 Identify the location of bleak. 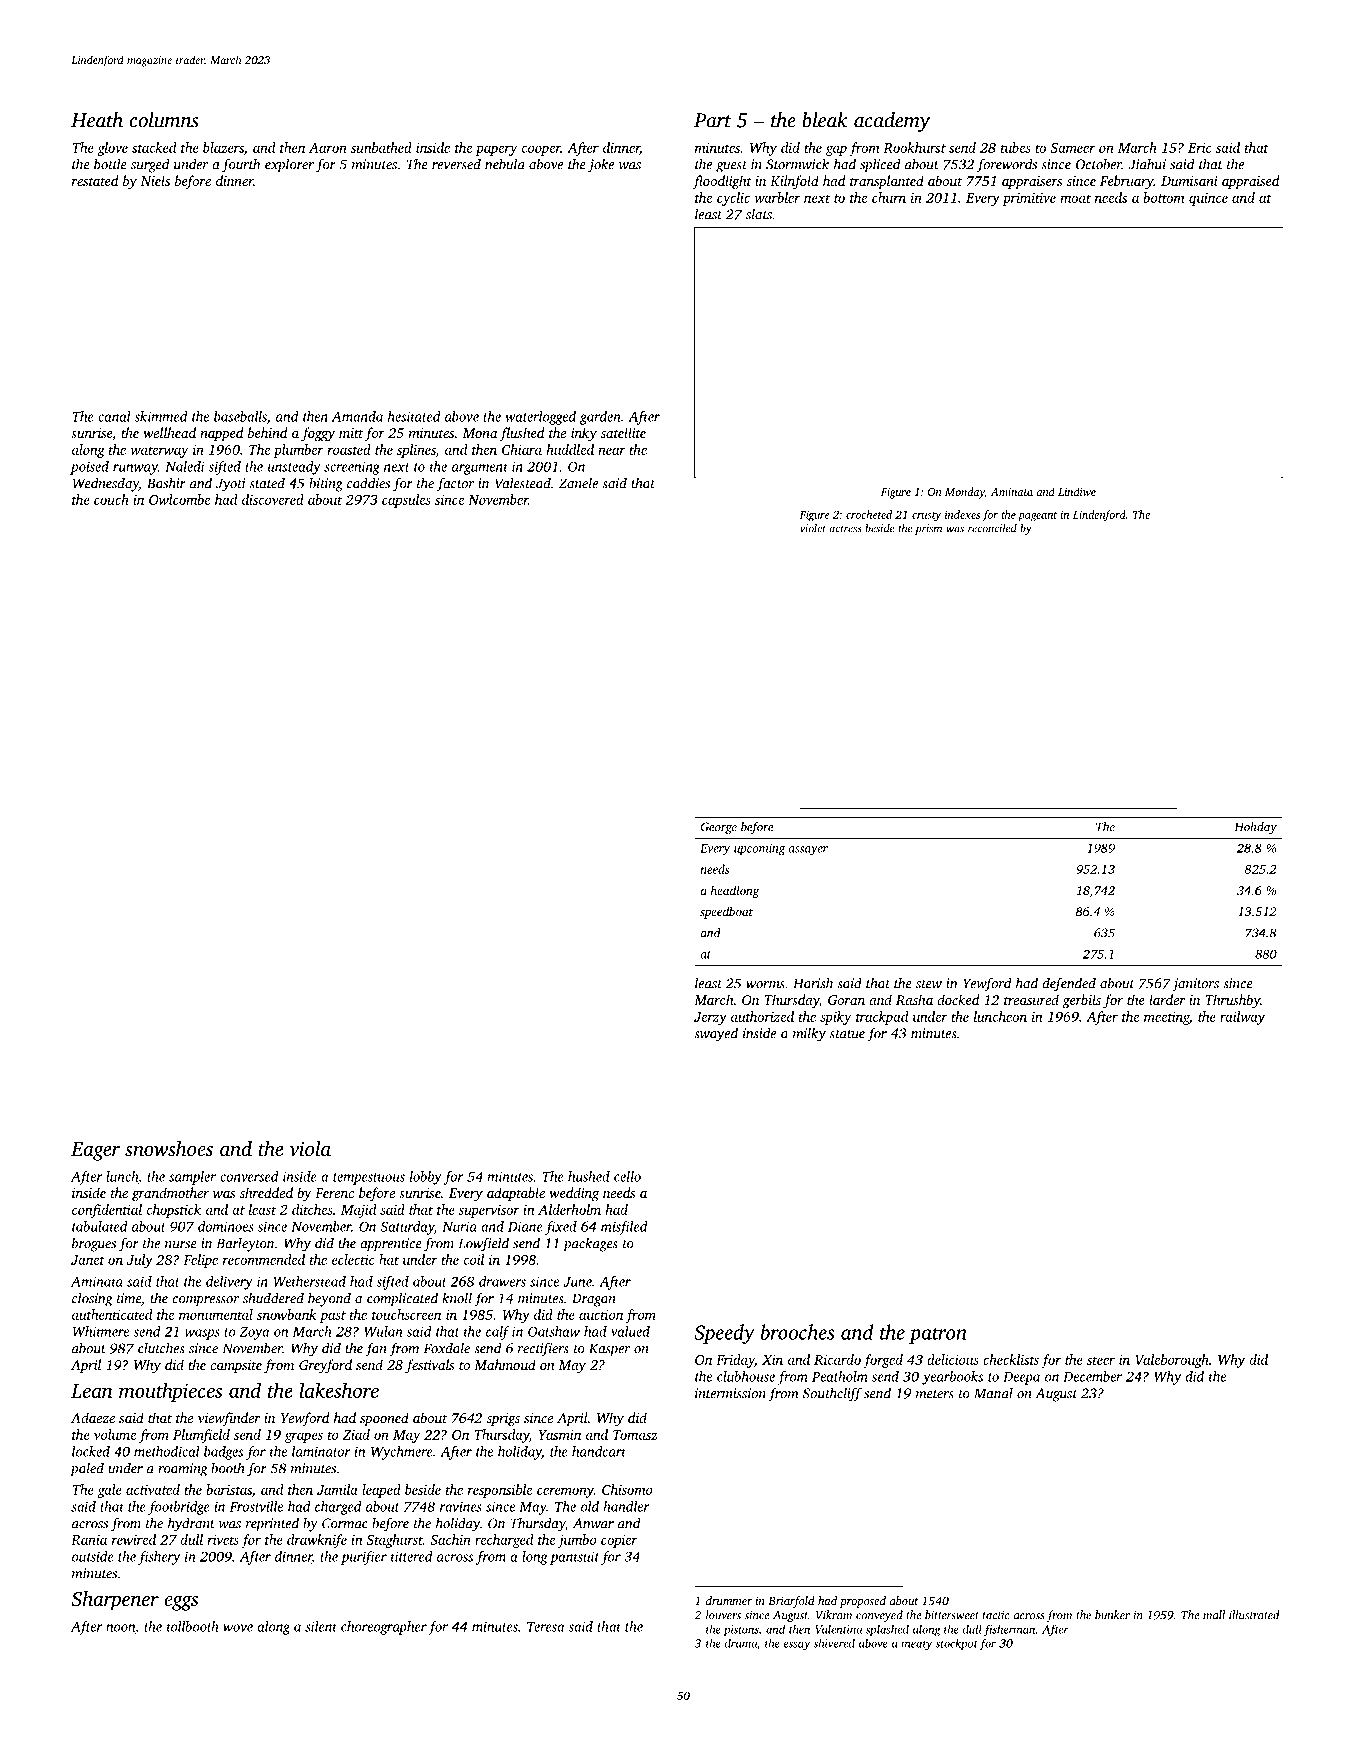
(825, 120).
